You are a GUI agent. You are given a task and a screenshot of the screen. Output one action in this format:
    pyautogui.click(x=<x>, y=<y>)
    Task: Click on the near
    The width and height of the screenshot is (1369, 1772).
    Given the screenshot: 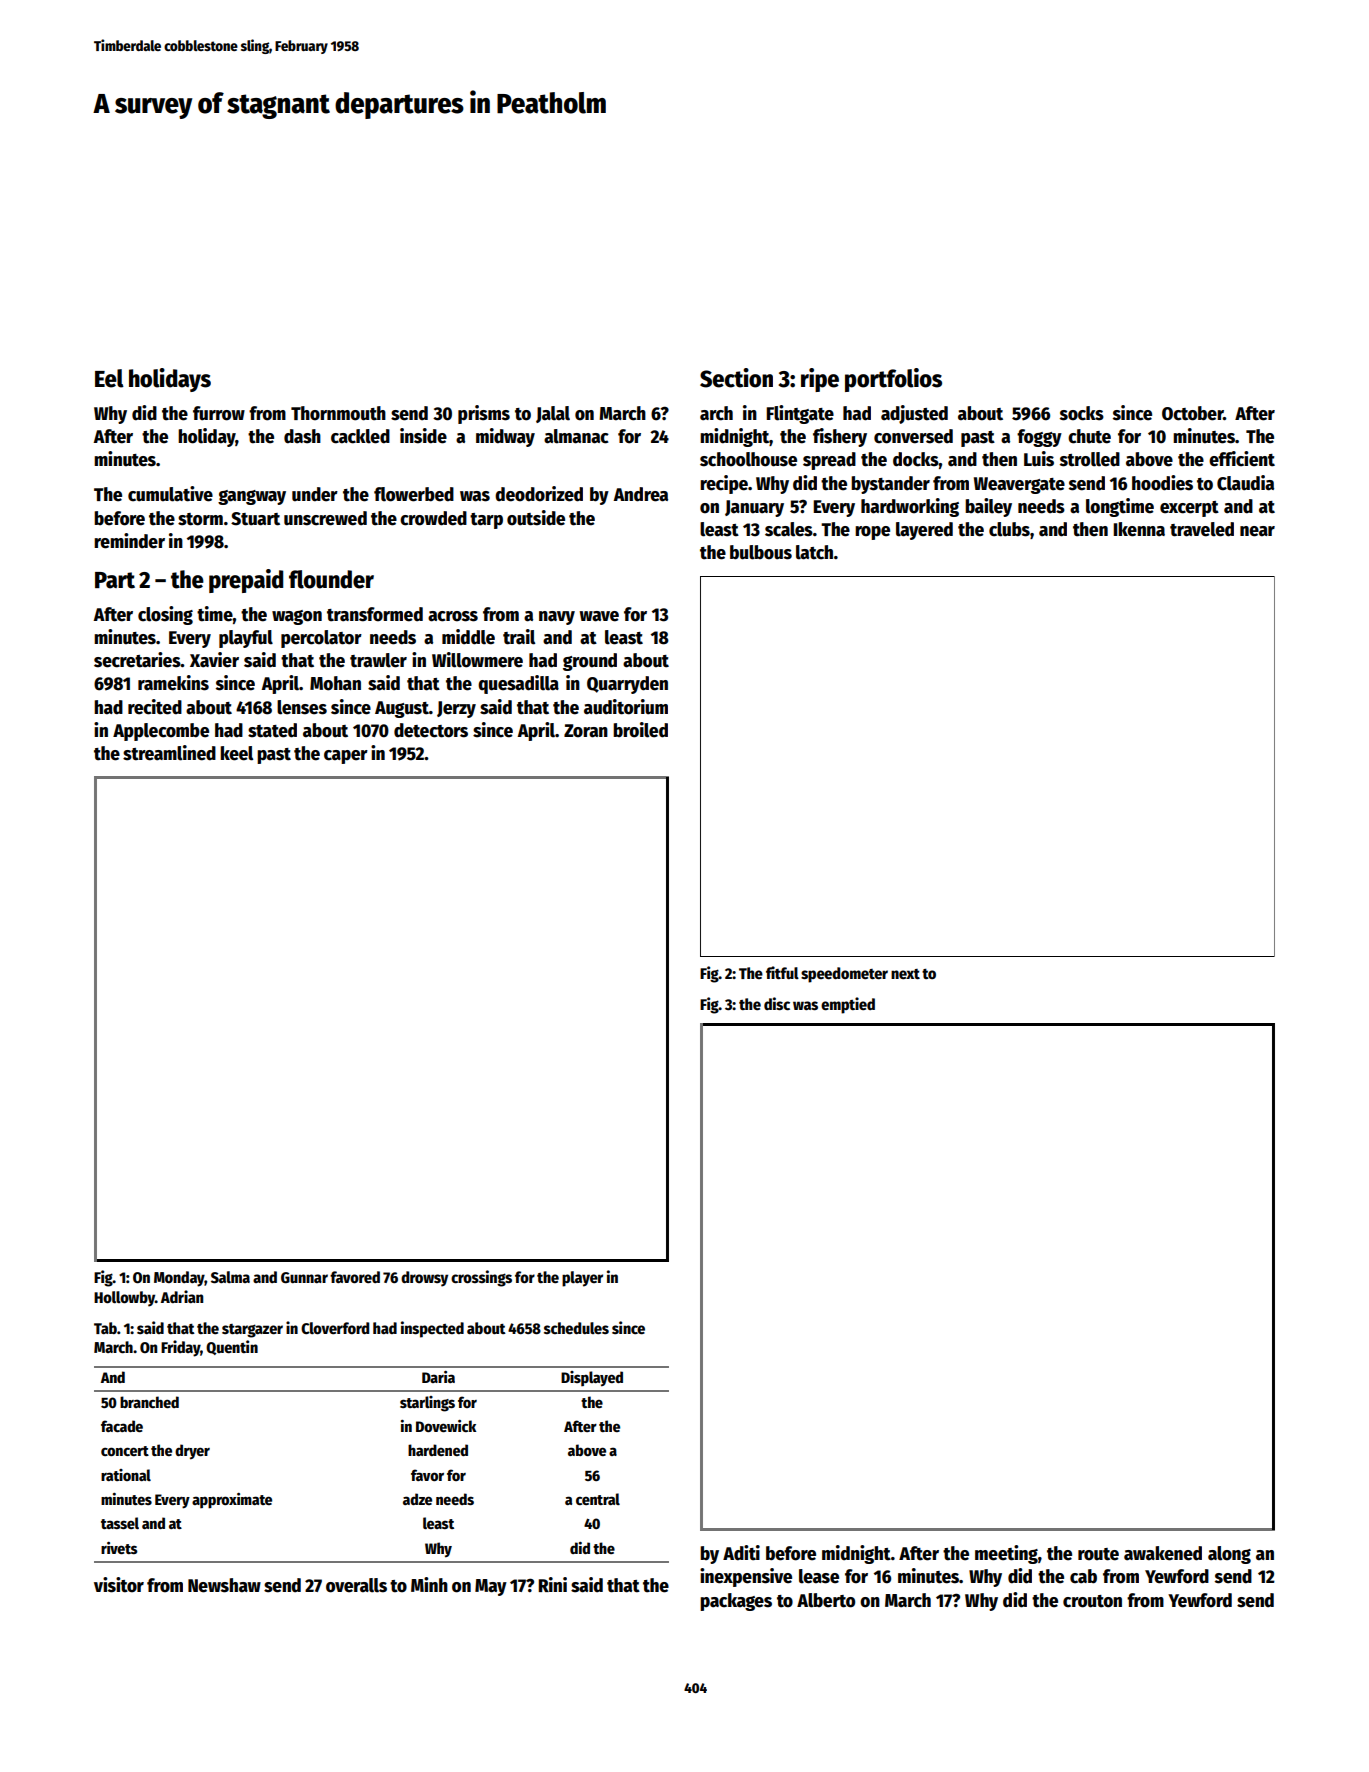 What is the action you would take?
    pyautogui.click(x=1257, y=531)
